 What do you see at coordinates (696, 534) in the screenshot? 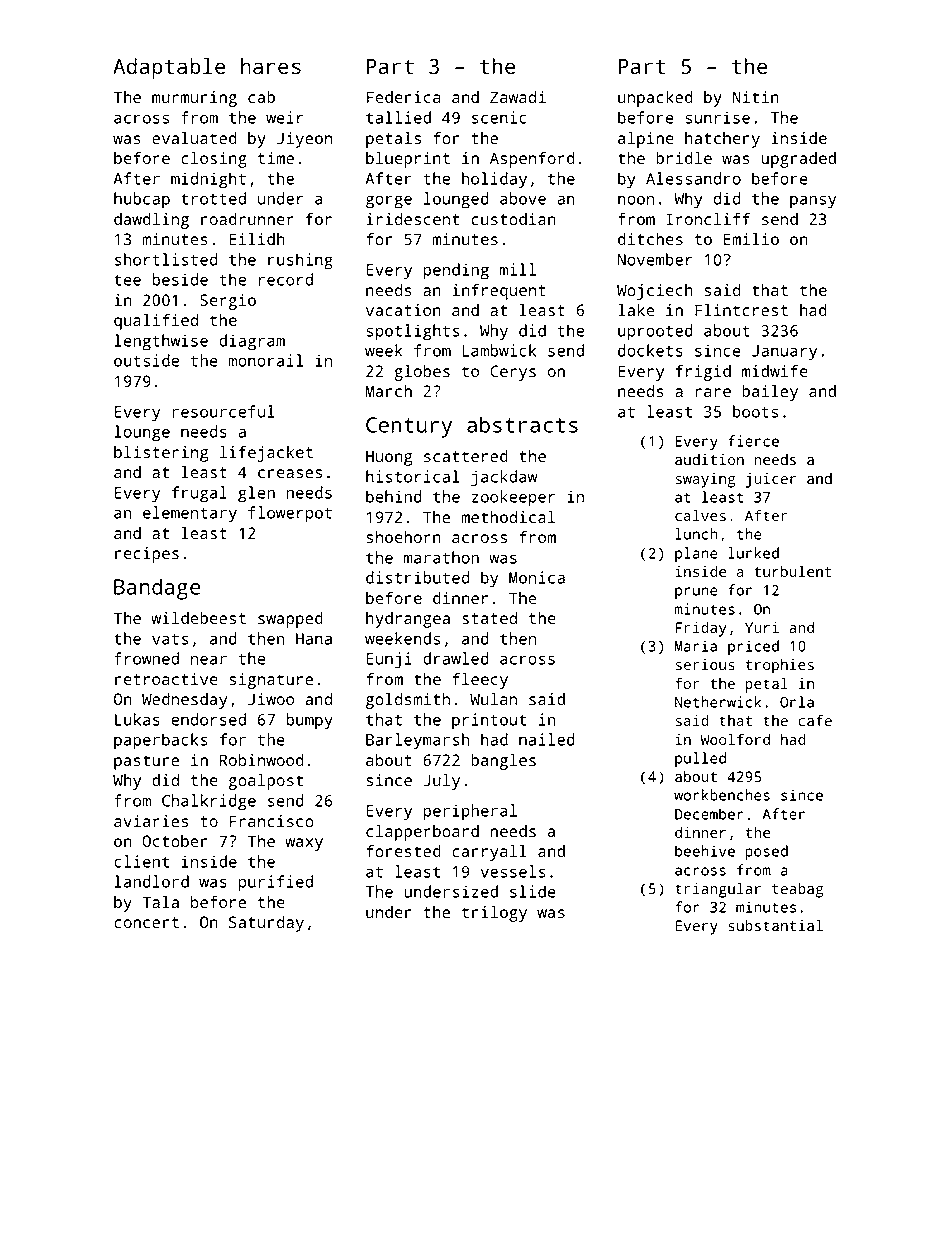
I see `lunch` at bounding box center [696, 534].
